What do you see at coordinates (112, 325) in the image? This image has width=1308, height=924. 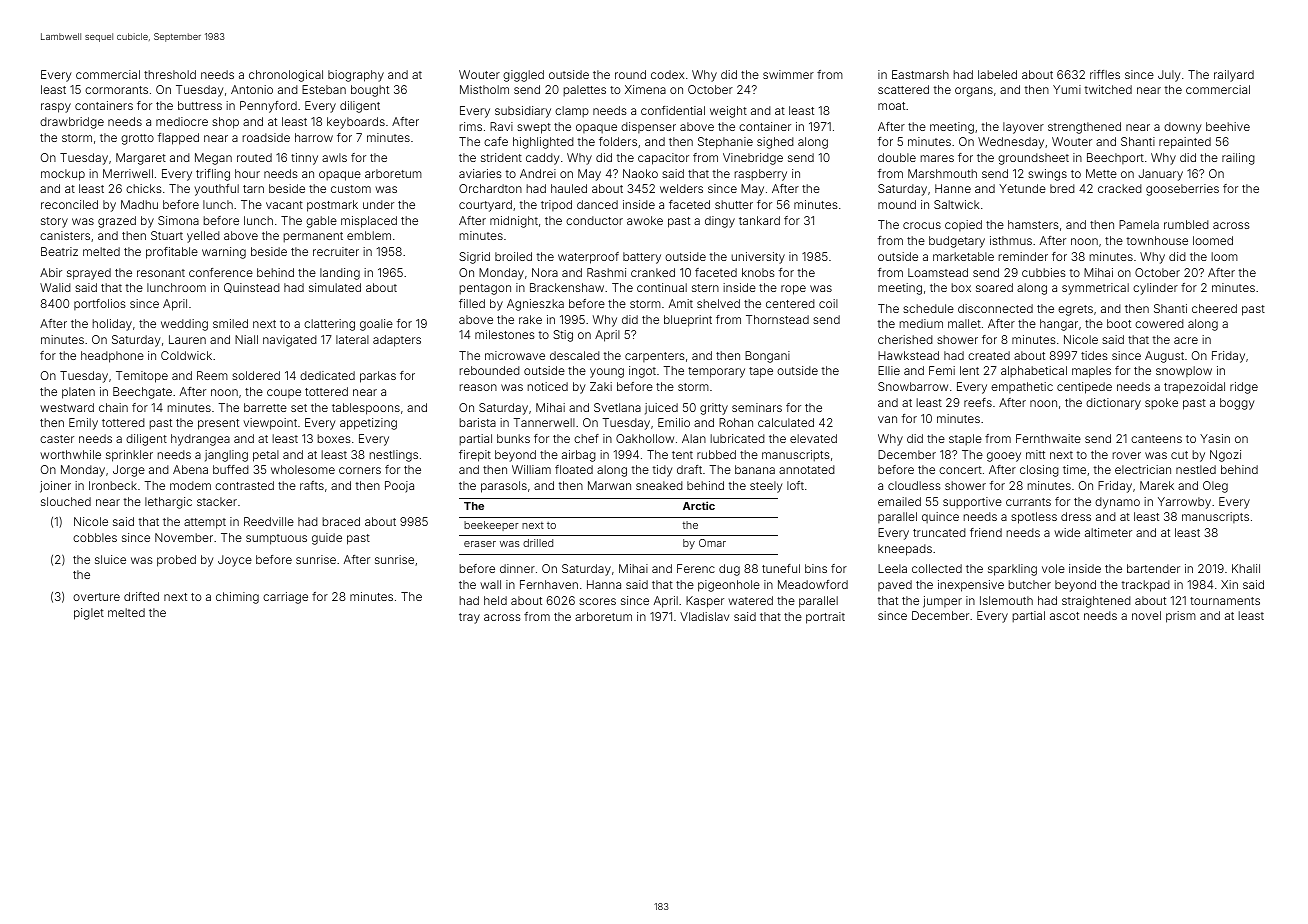 I see `holiday` at bounding box center [112, 325].
